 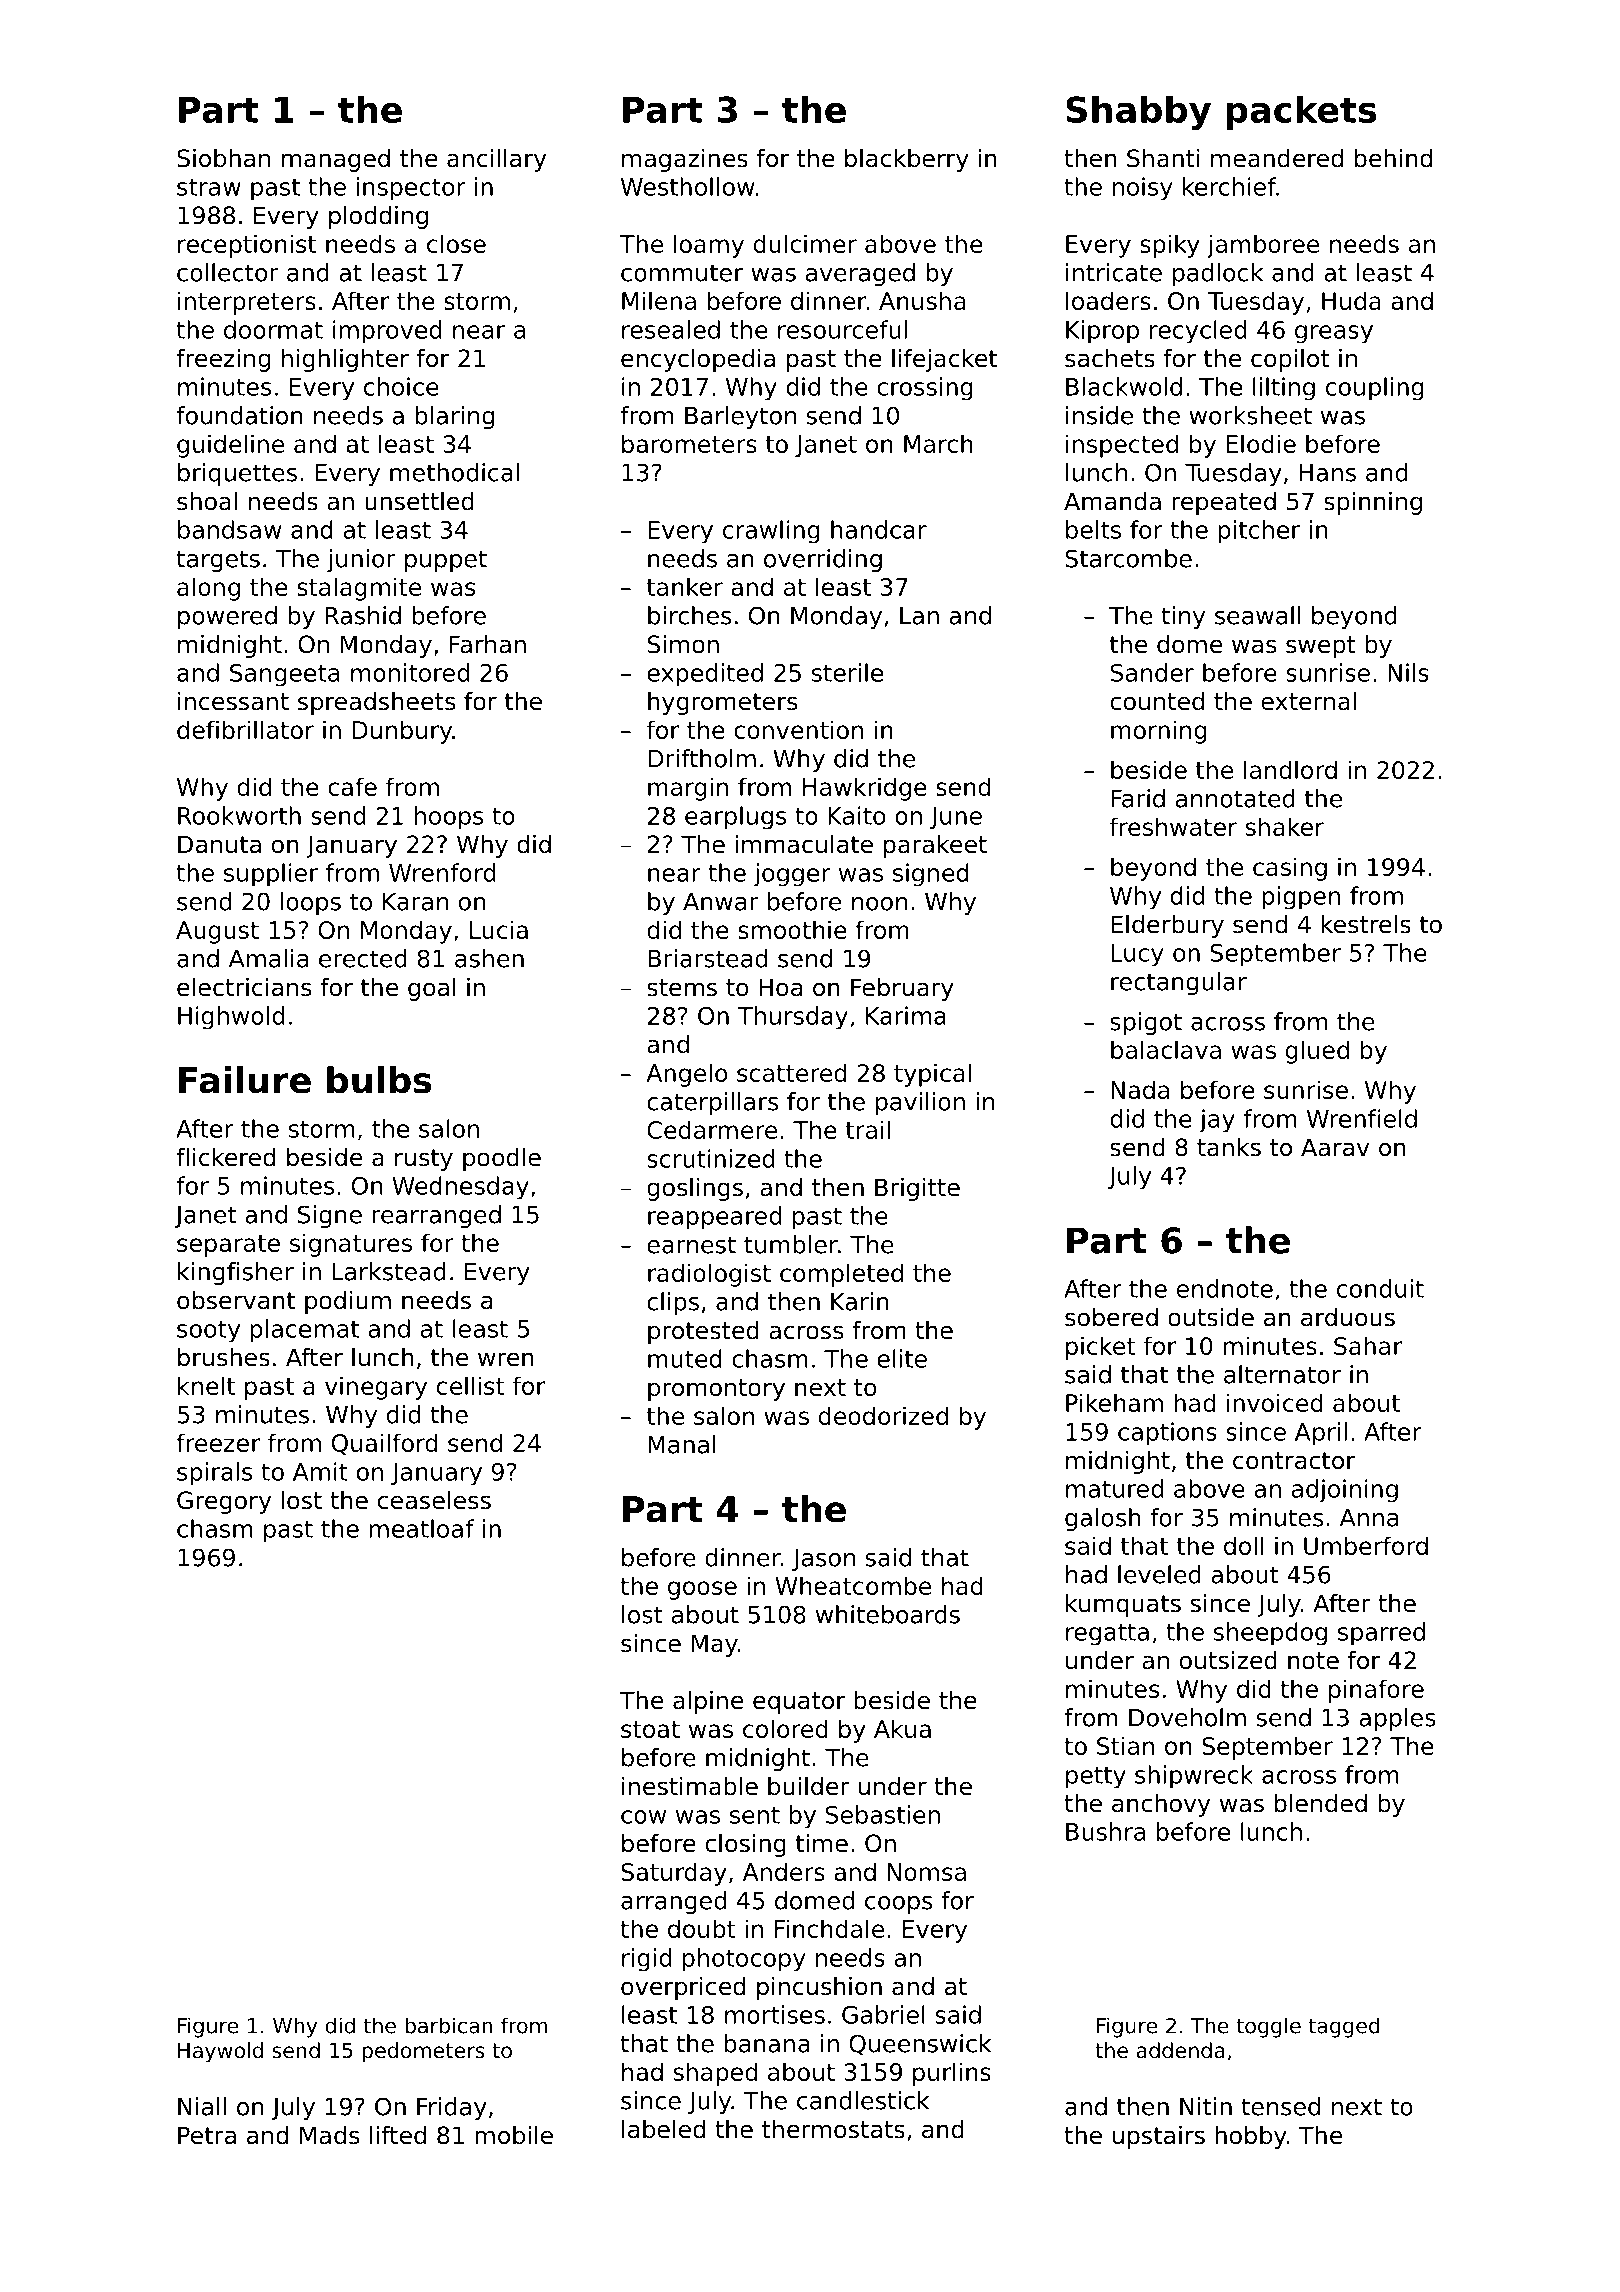 What do you see at coordinates (228, 1246) in the screenshot?
I see `separate` at bounding box center [228, 1246].
